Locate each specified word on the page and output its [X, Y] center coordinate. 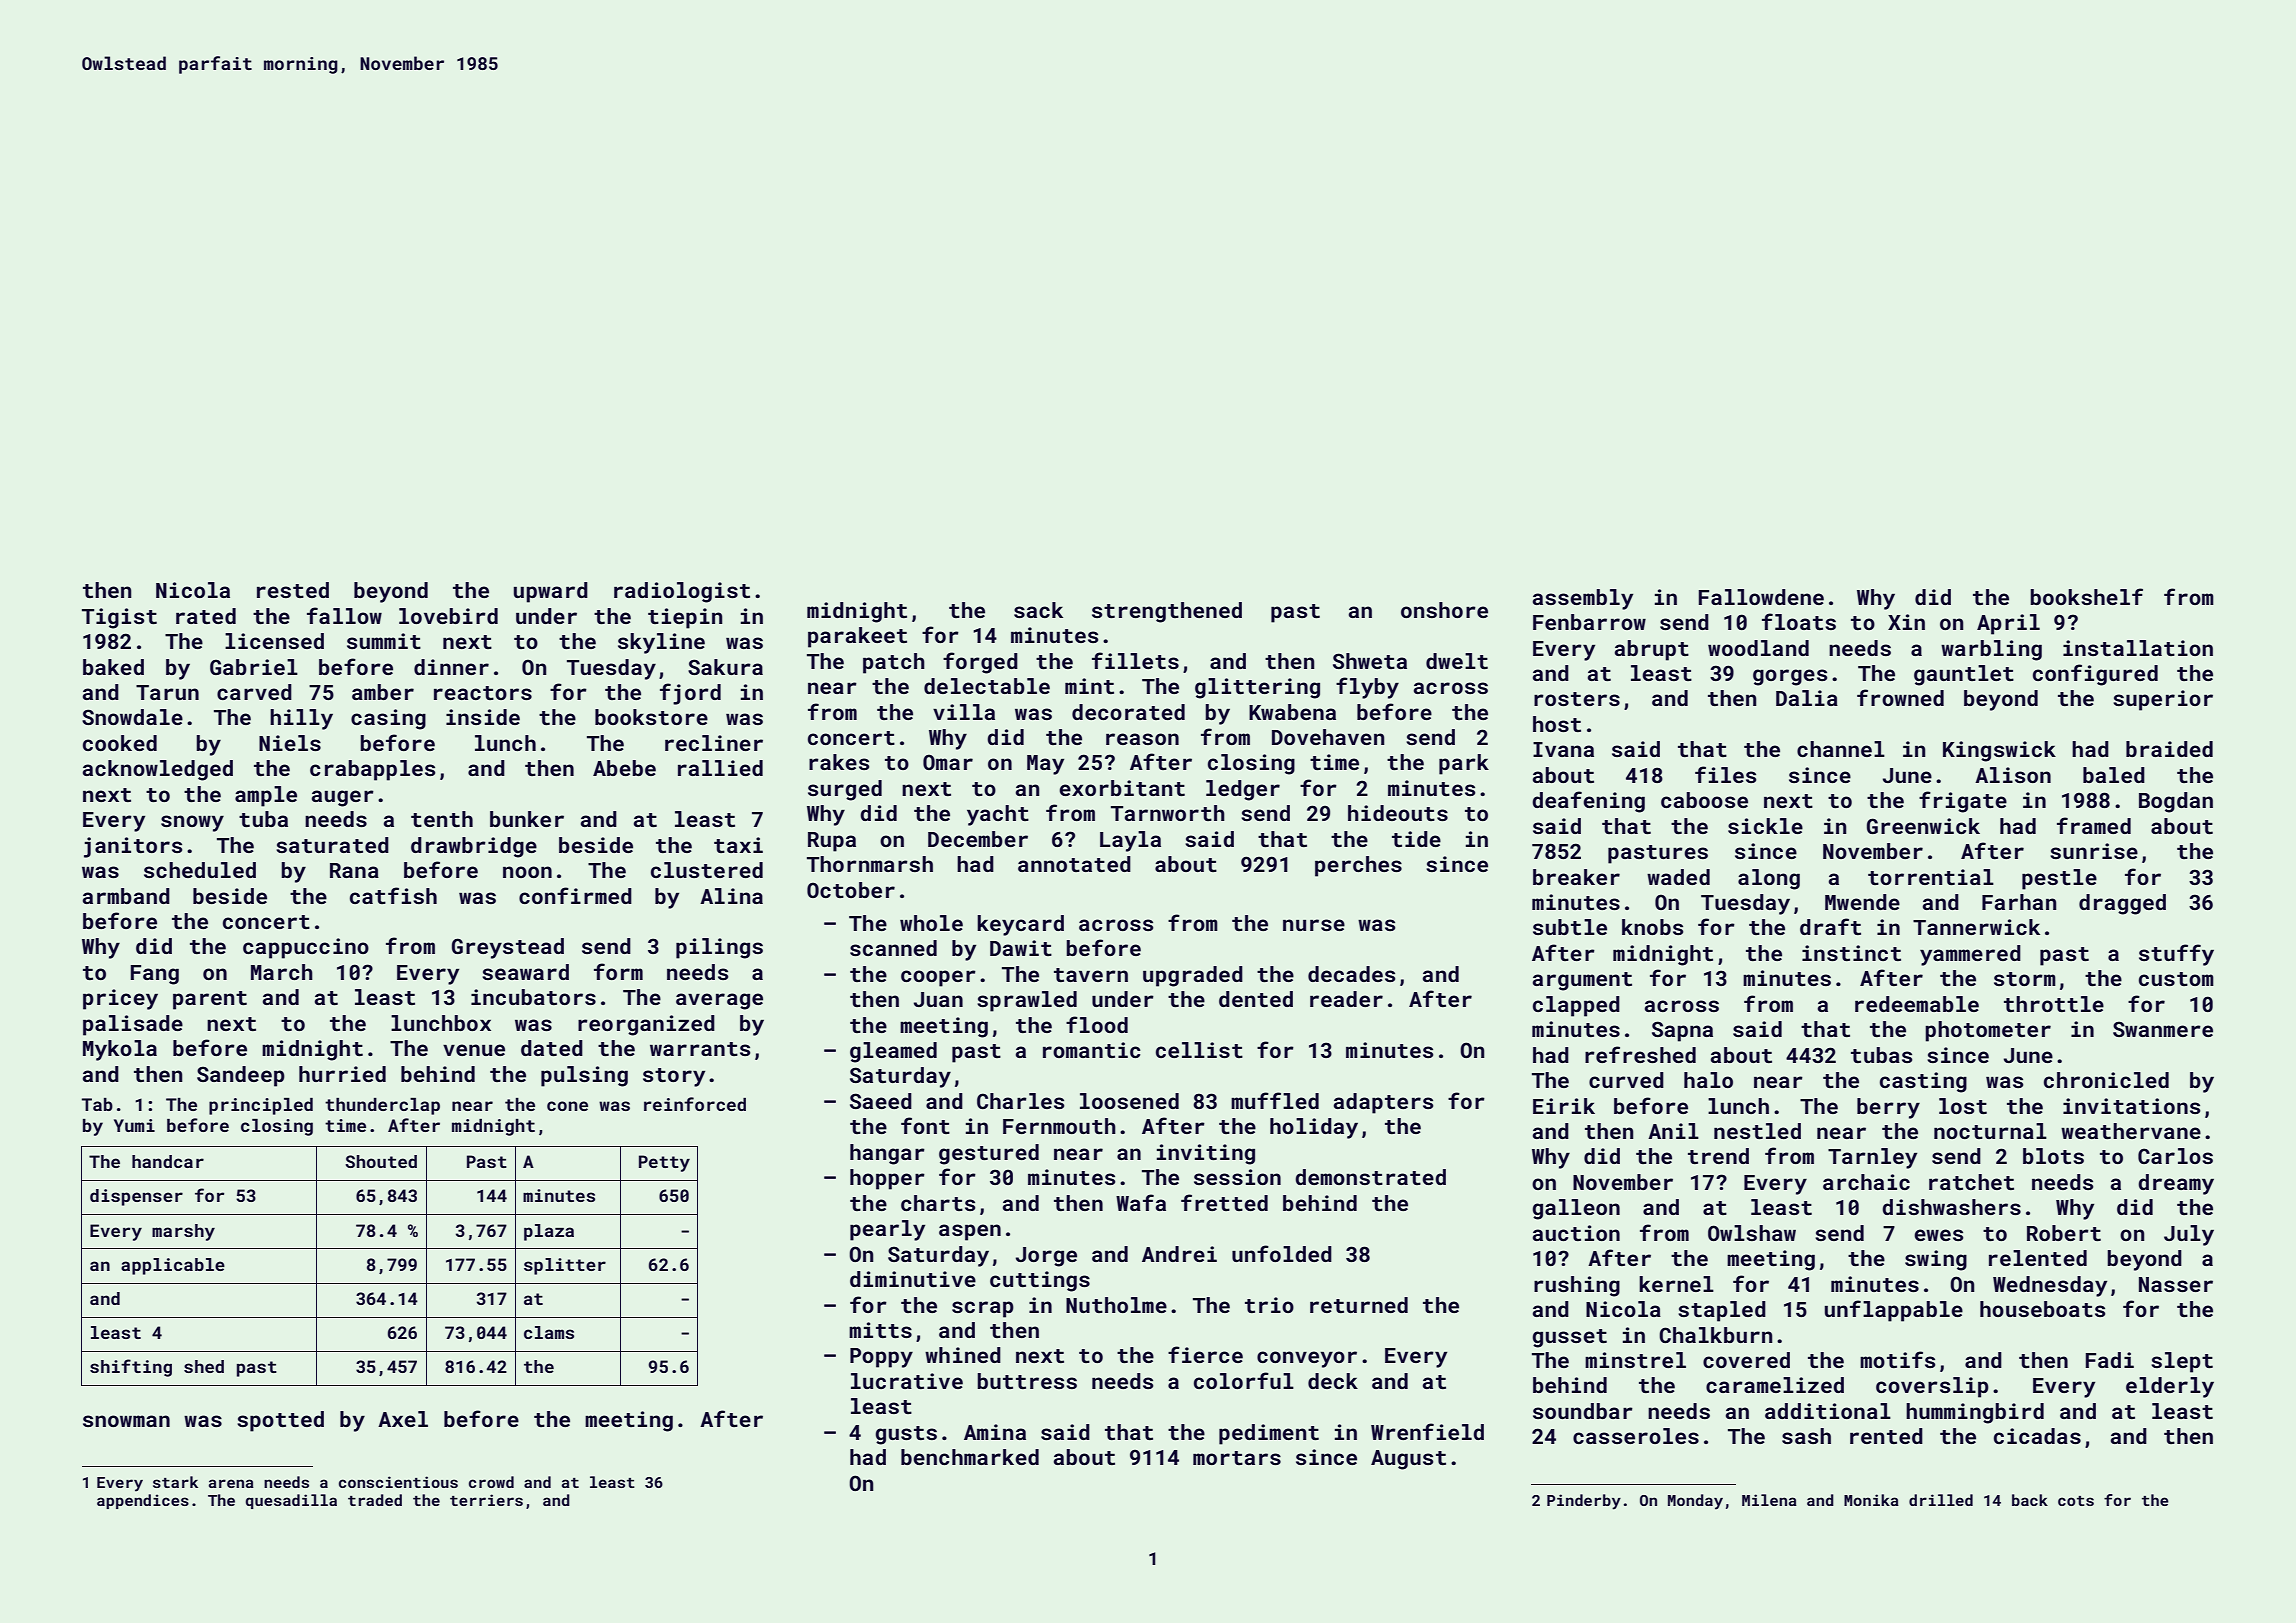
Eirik [1564, 1106]
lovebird [448, 616]
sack [1038, 610]
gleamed [893, 1052]
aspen [970, 1232]
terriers [486, 1500]
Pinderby [1584, 1502]
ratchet [1971, 1182]
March [282, 972]
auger [343, 798]
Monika [1871, 1500]
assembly [1583, 599]
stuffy [2176, 955]
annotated [1074, 864]
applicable [173, 1266]
